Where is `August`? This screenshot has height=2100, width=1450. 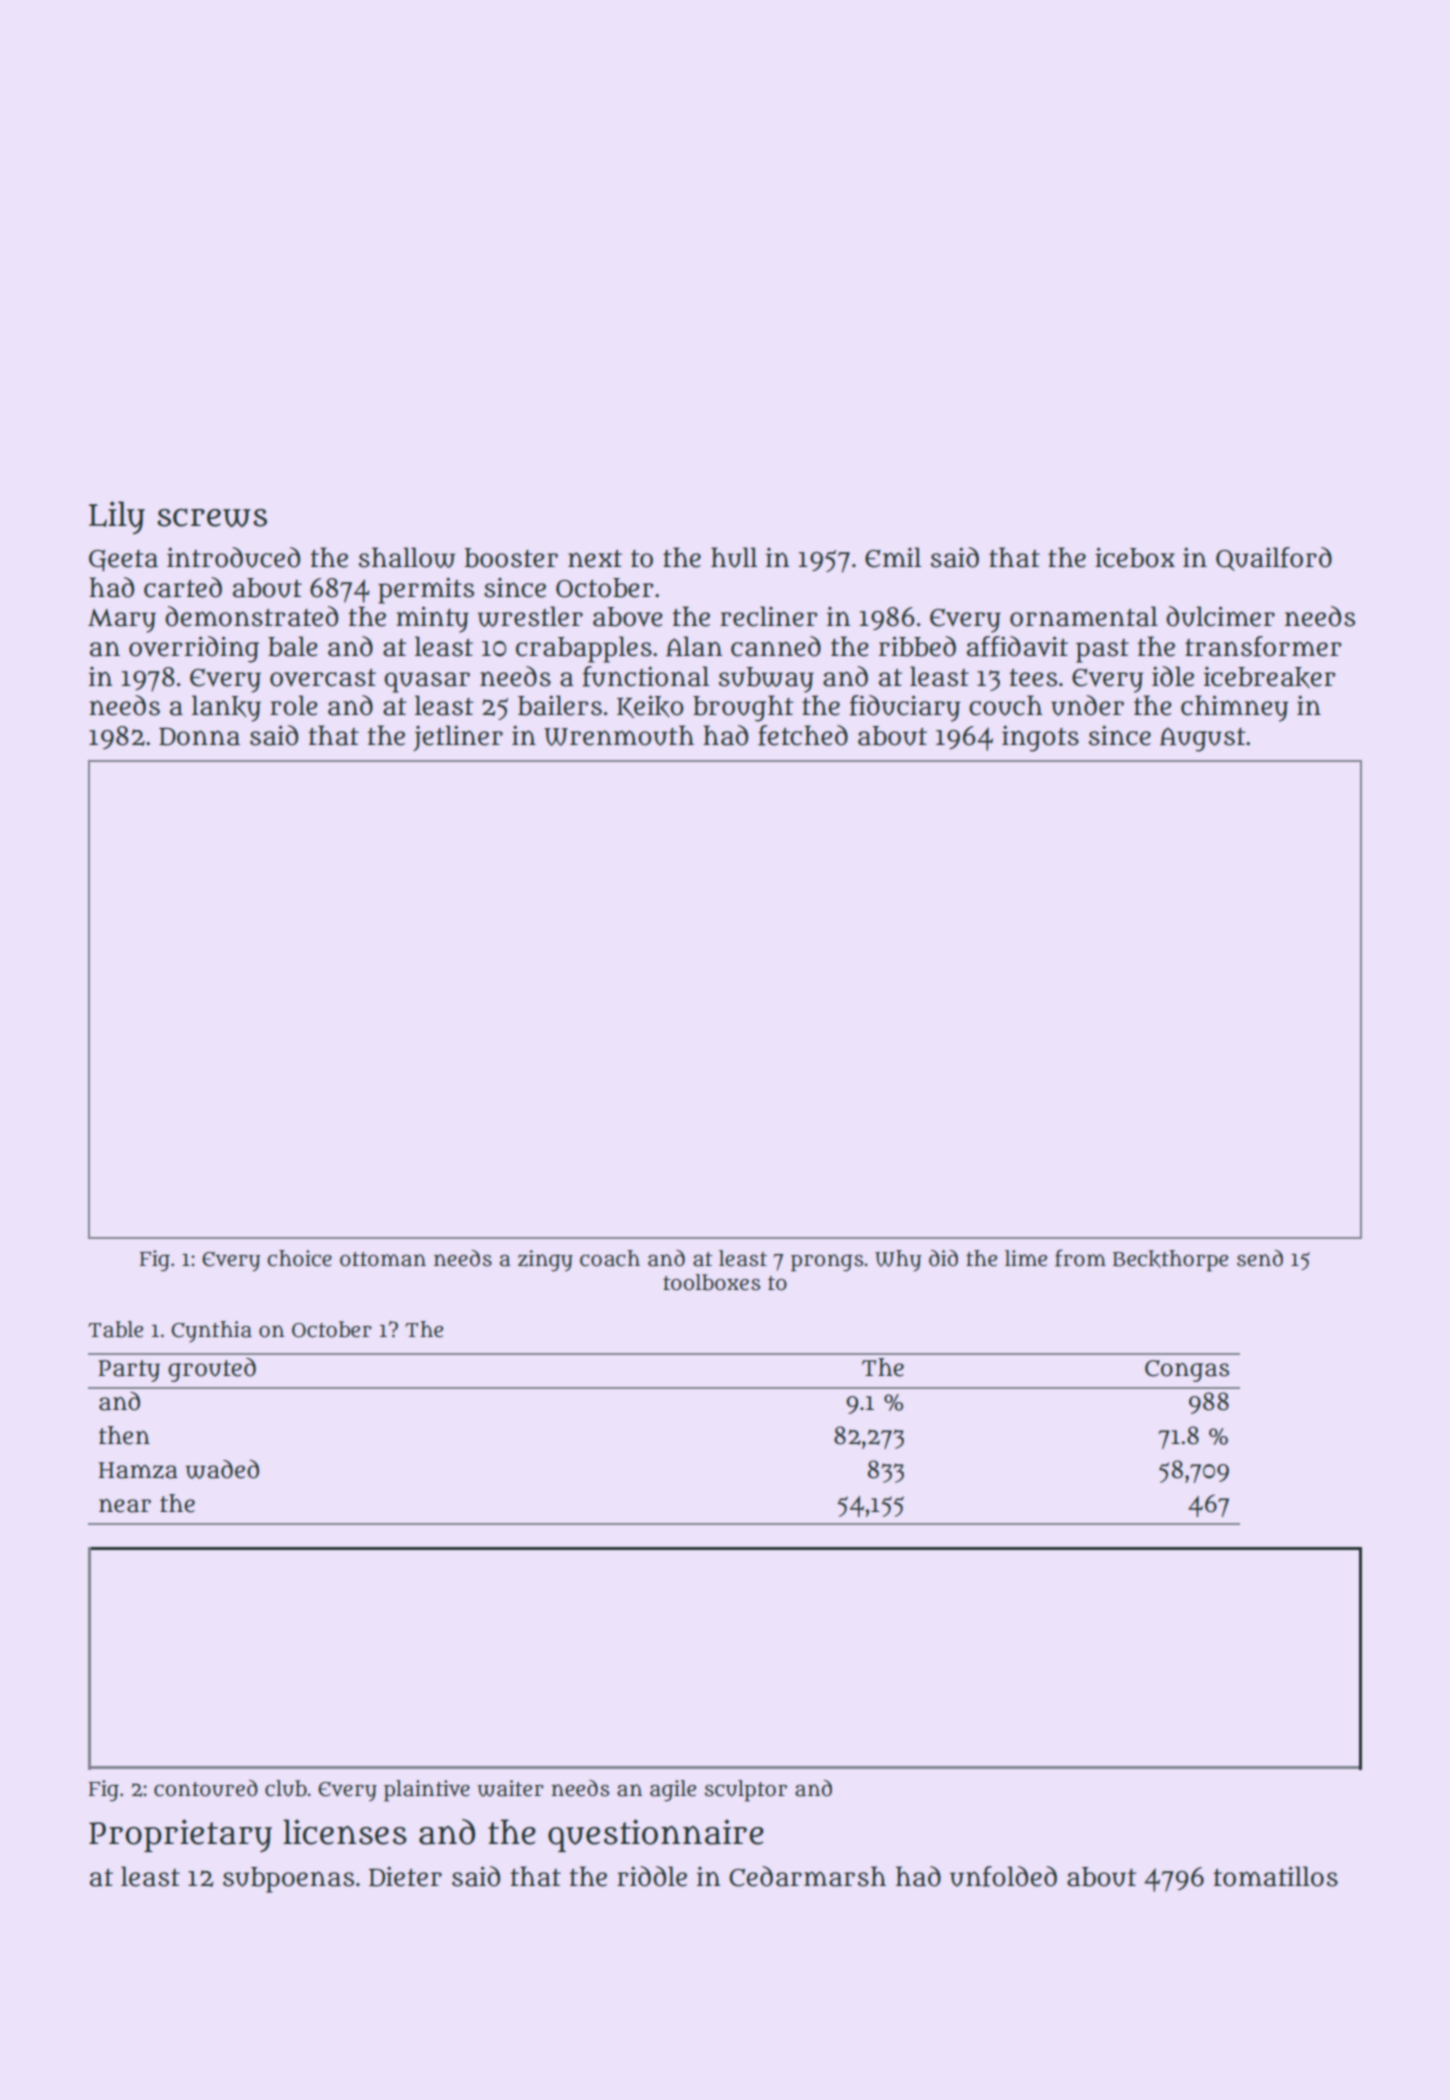 August is located at coordinates (1203, 739).
